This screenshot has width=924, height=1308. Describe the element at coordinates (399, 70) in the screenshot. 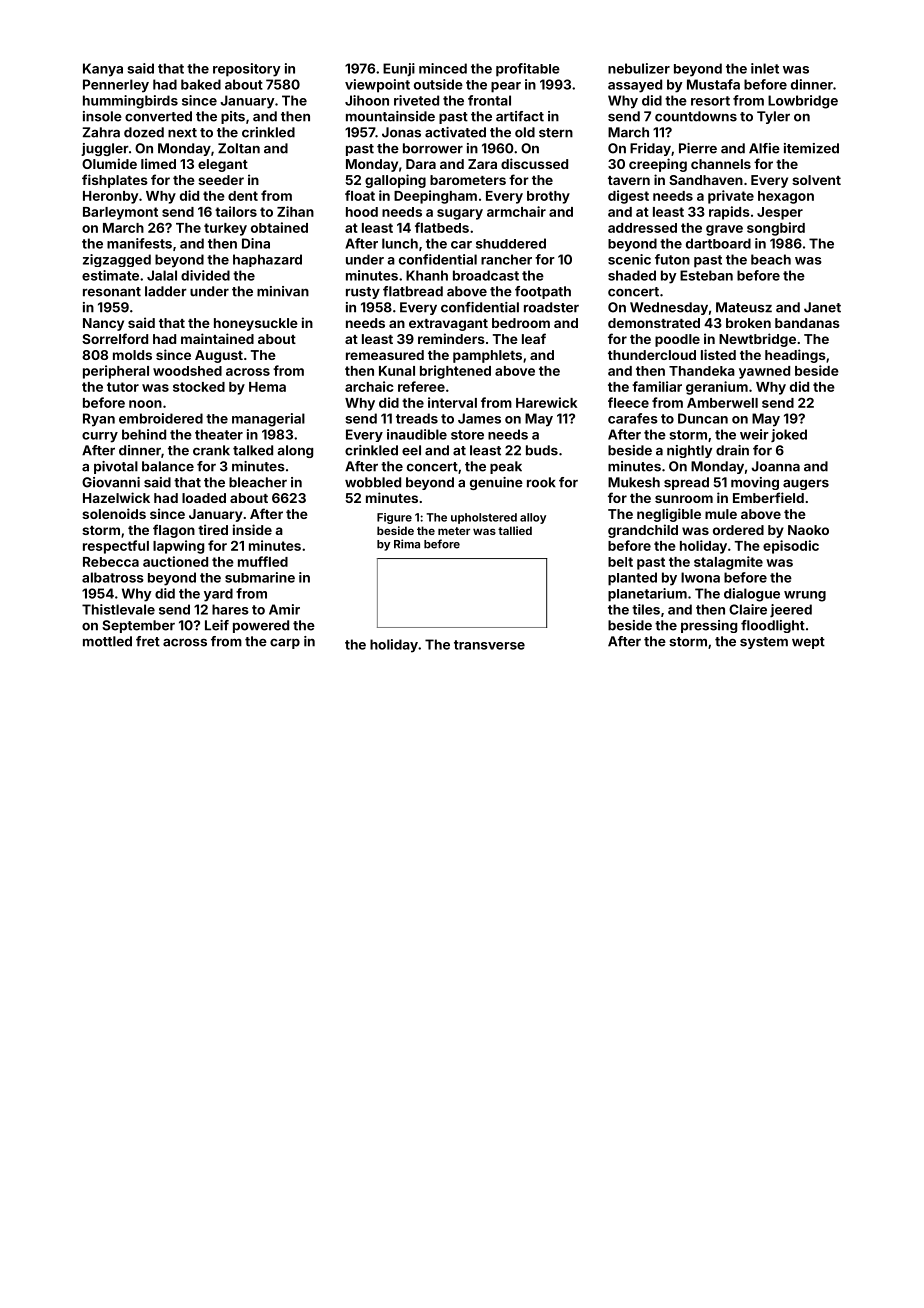

I see `Eunji` at that location.
